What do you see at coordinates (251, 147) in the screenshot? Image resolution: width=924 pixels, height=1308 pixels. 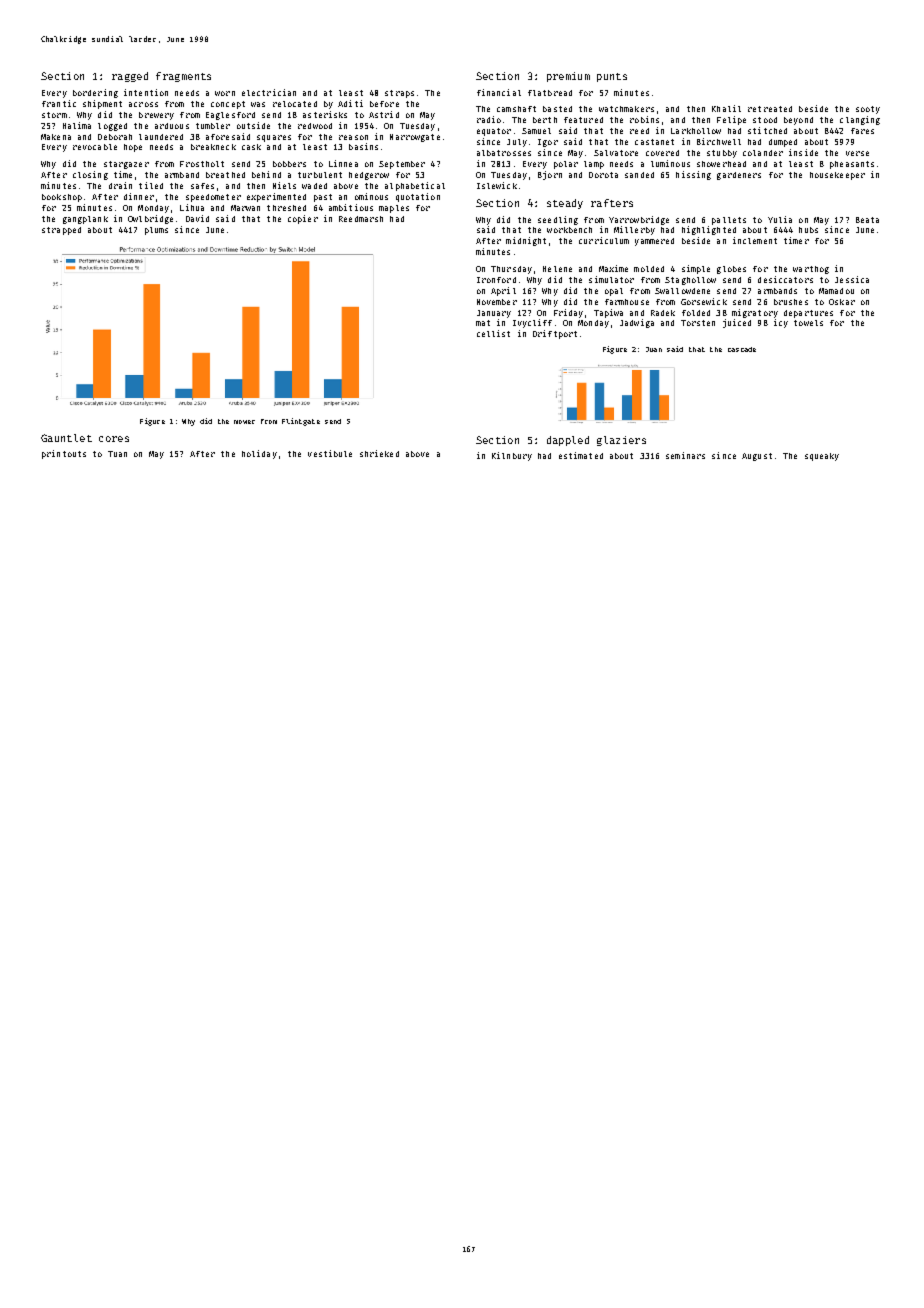 I see `cask` at bounding box center [251, 147].
